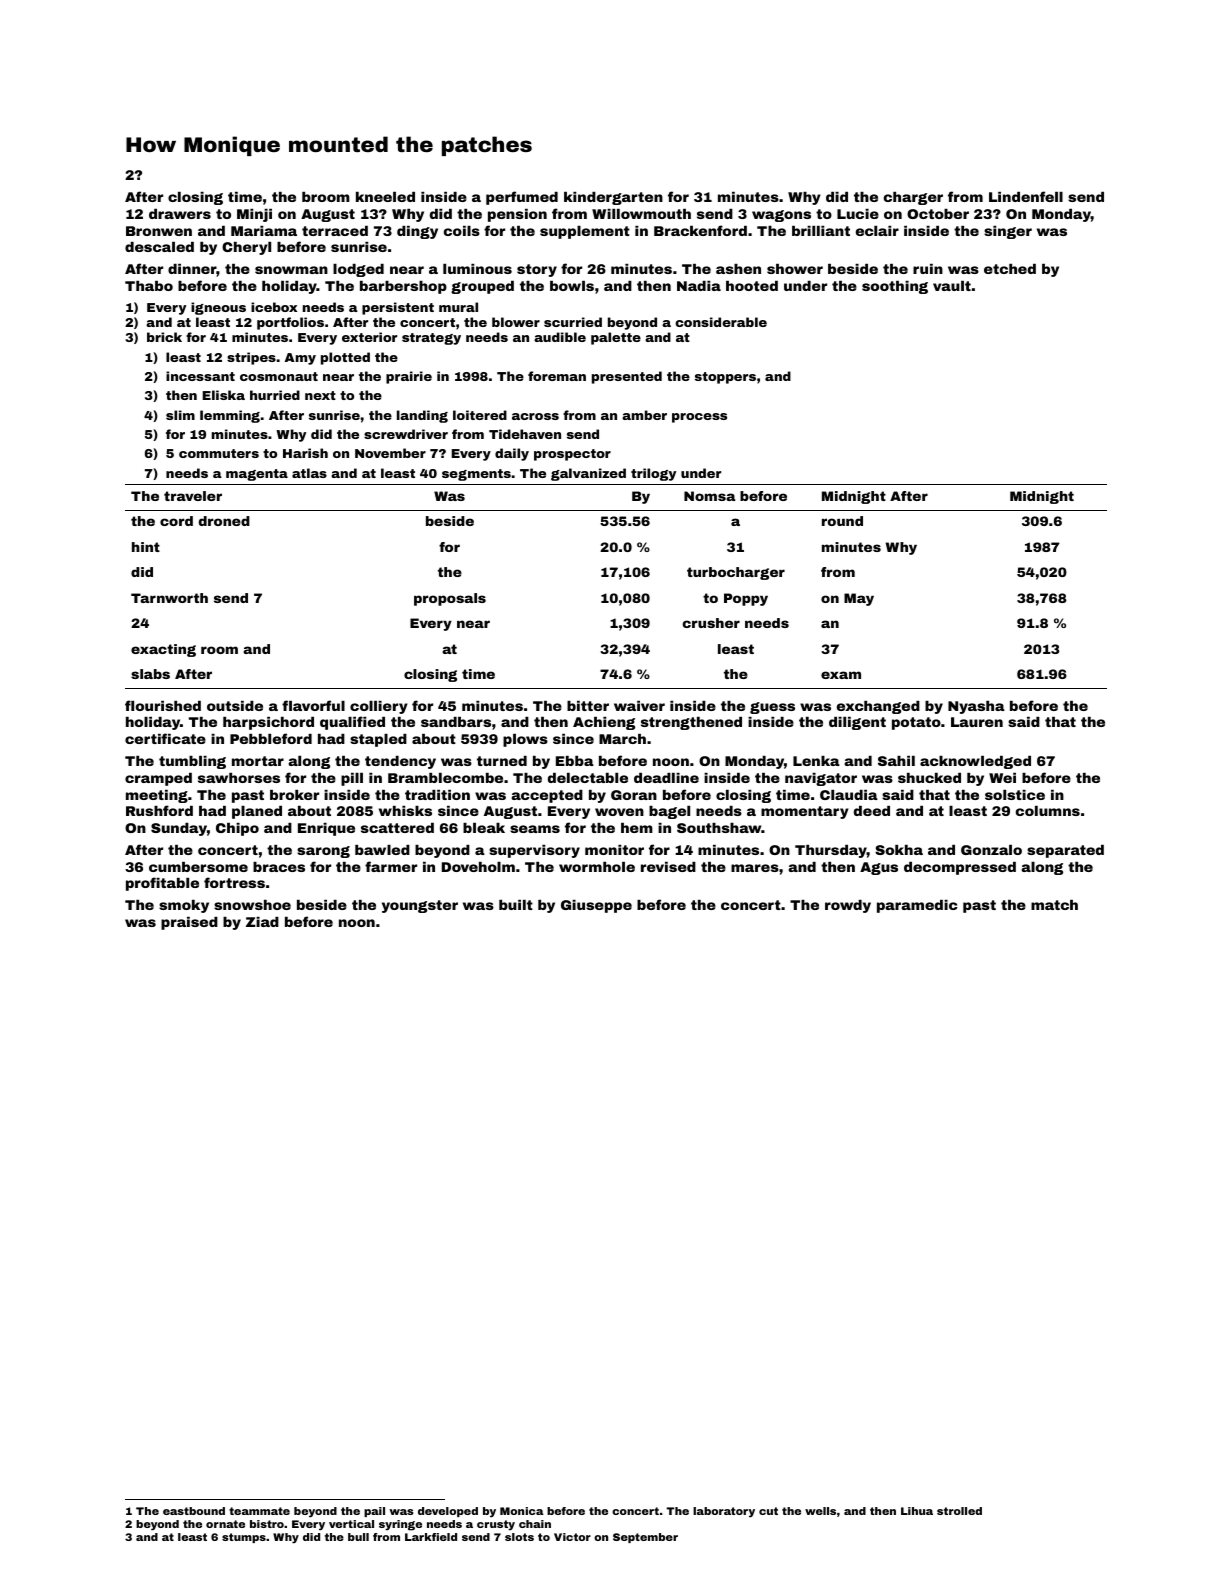 Image resolution: width=1232 pixels, height=1595 pixels. What do you see at coordinates (755, 868) in the screenshot?
I see `mares` at bounding box center [755, 868].
